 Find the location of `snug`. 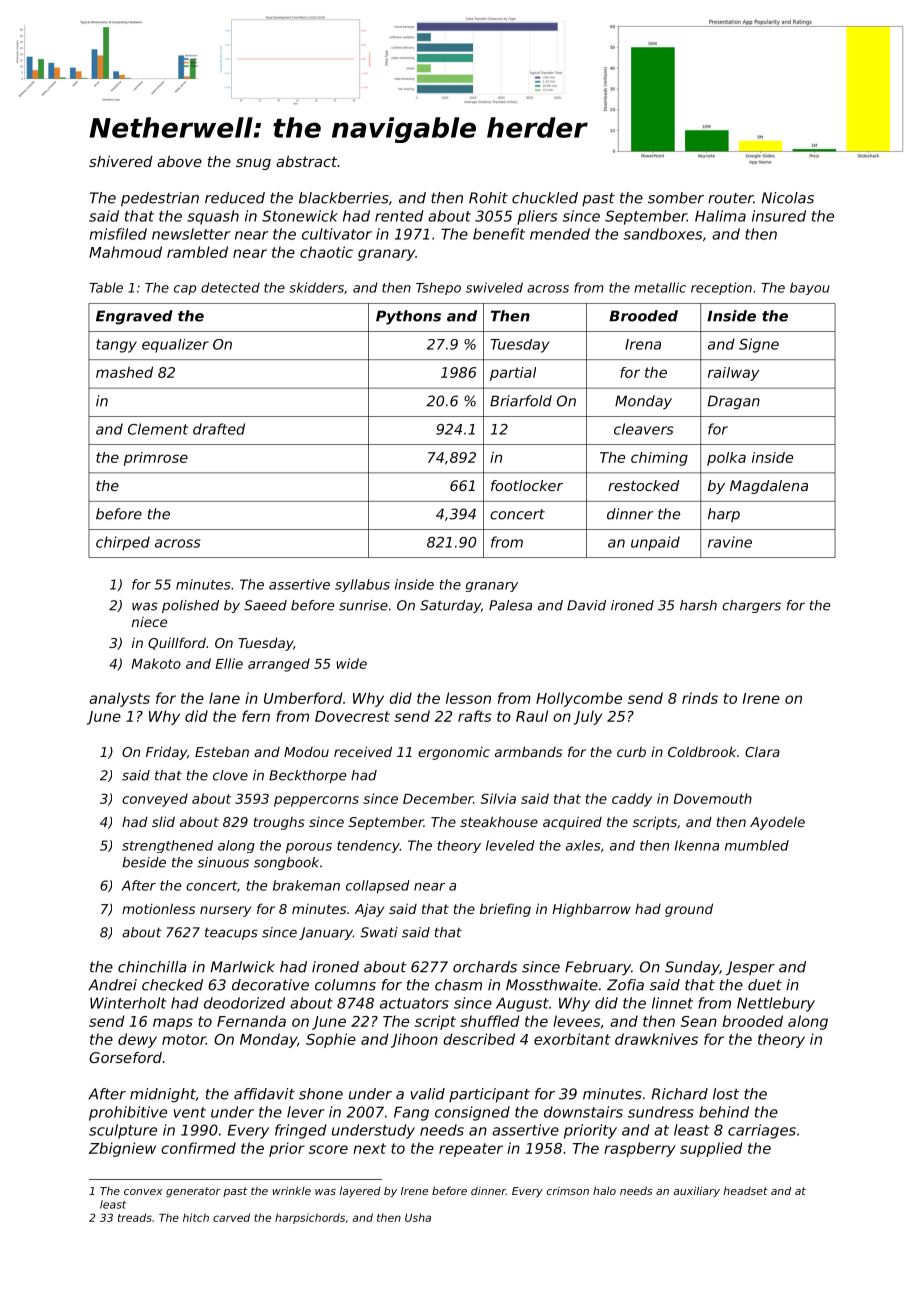

snug is located at coordinates (253, 164).
